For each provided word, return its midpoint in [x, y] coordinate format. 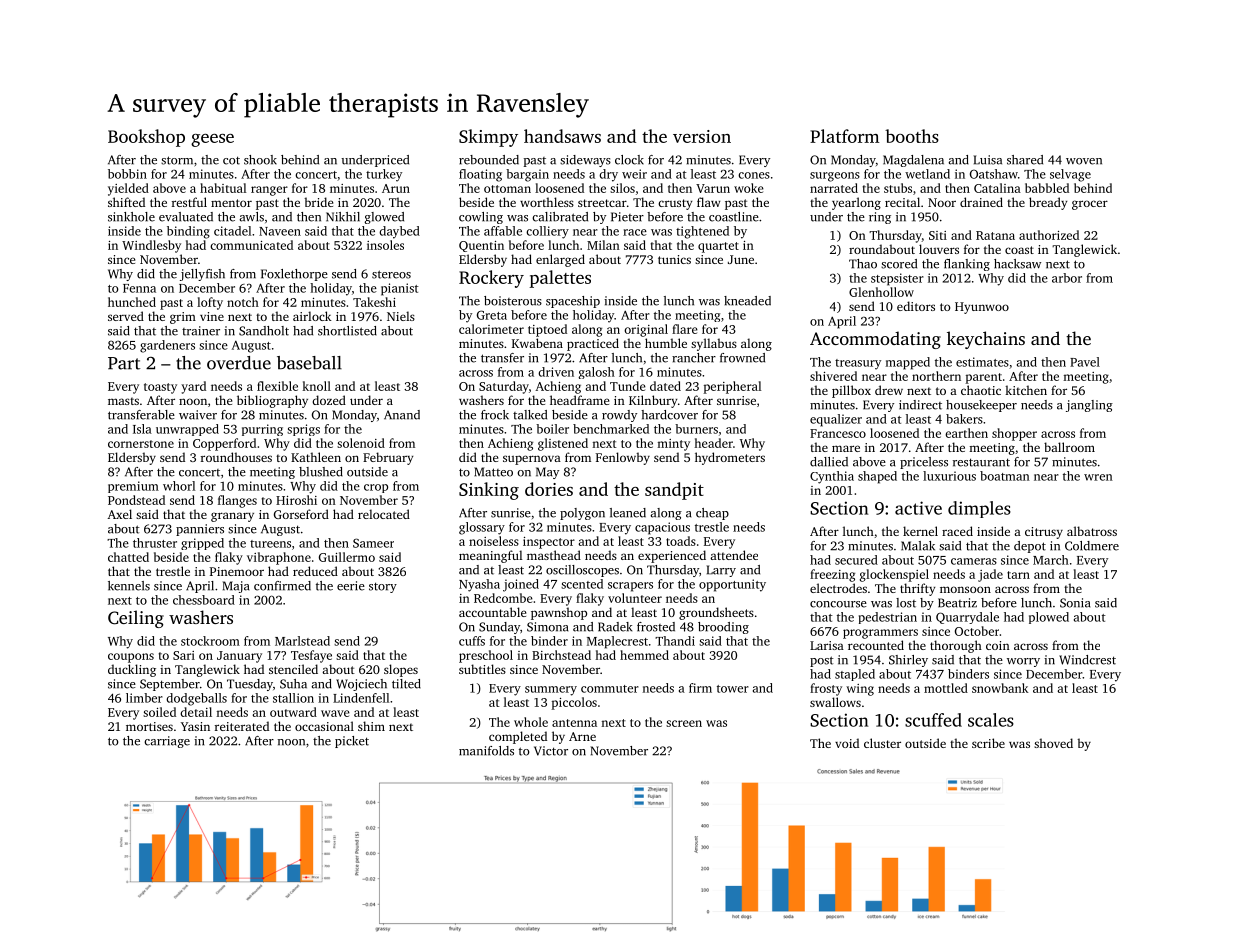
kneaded [747, 301]
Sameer [373, 543]
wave [335, 713]
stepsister [897, 279]
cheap [712, 514]
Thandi [675, 641]
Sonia [1075, 603]
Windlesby [151, 246]
